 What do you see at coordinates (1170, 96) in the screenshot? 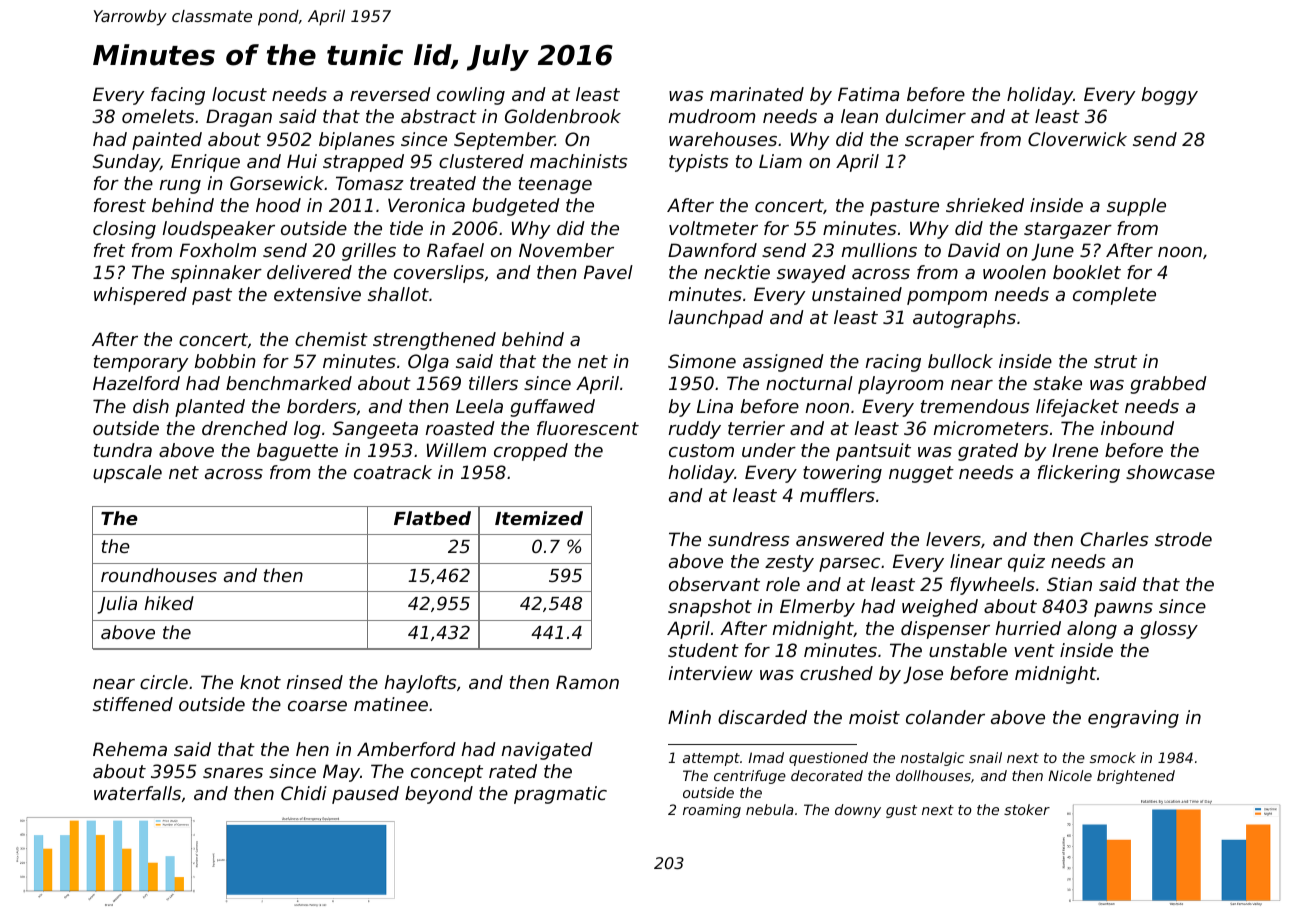
I see `boggy` at bounding box center [1170, 96].
